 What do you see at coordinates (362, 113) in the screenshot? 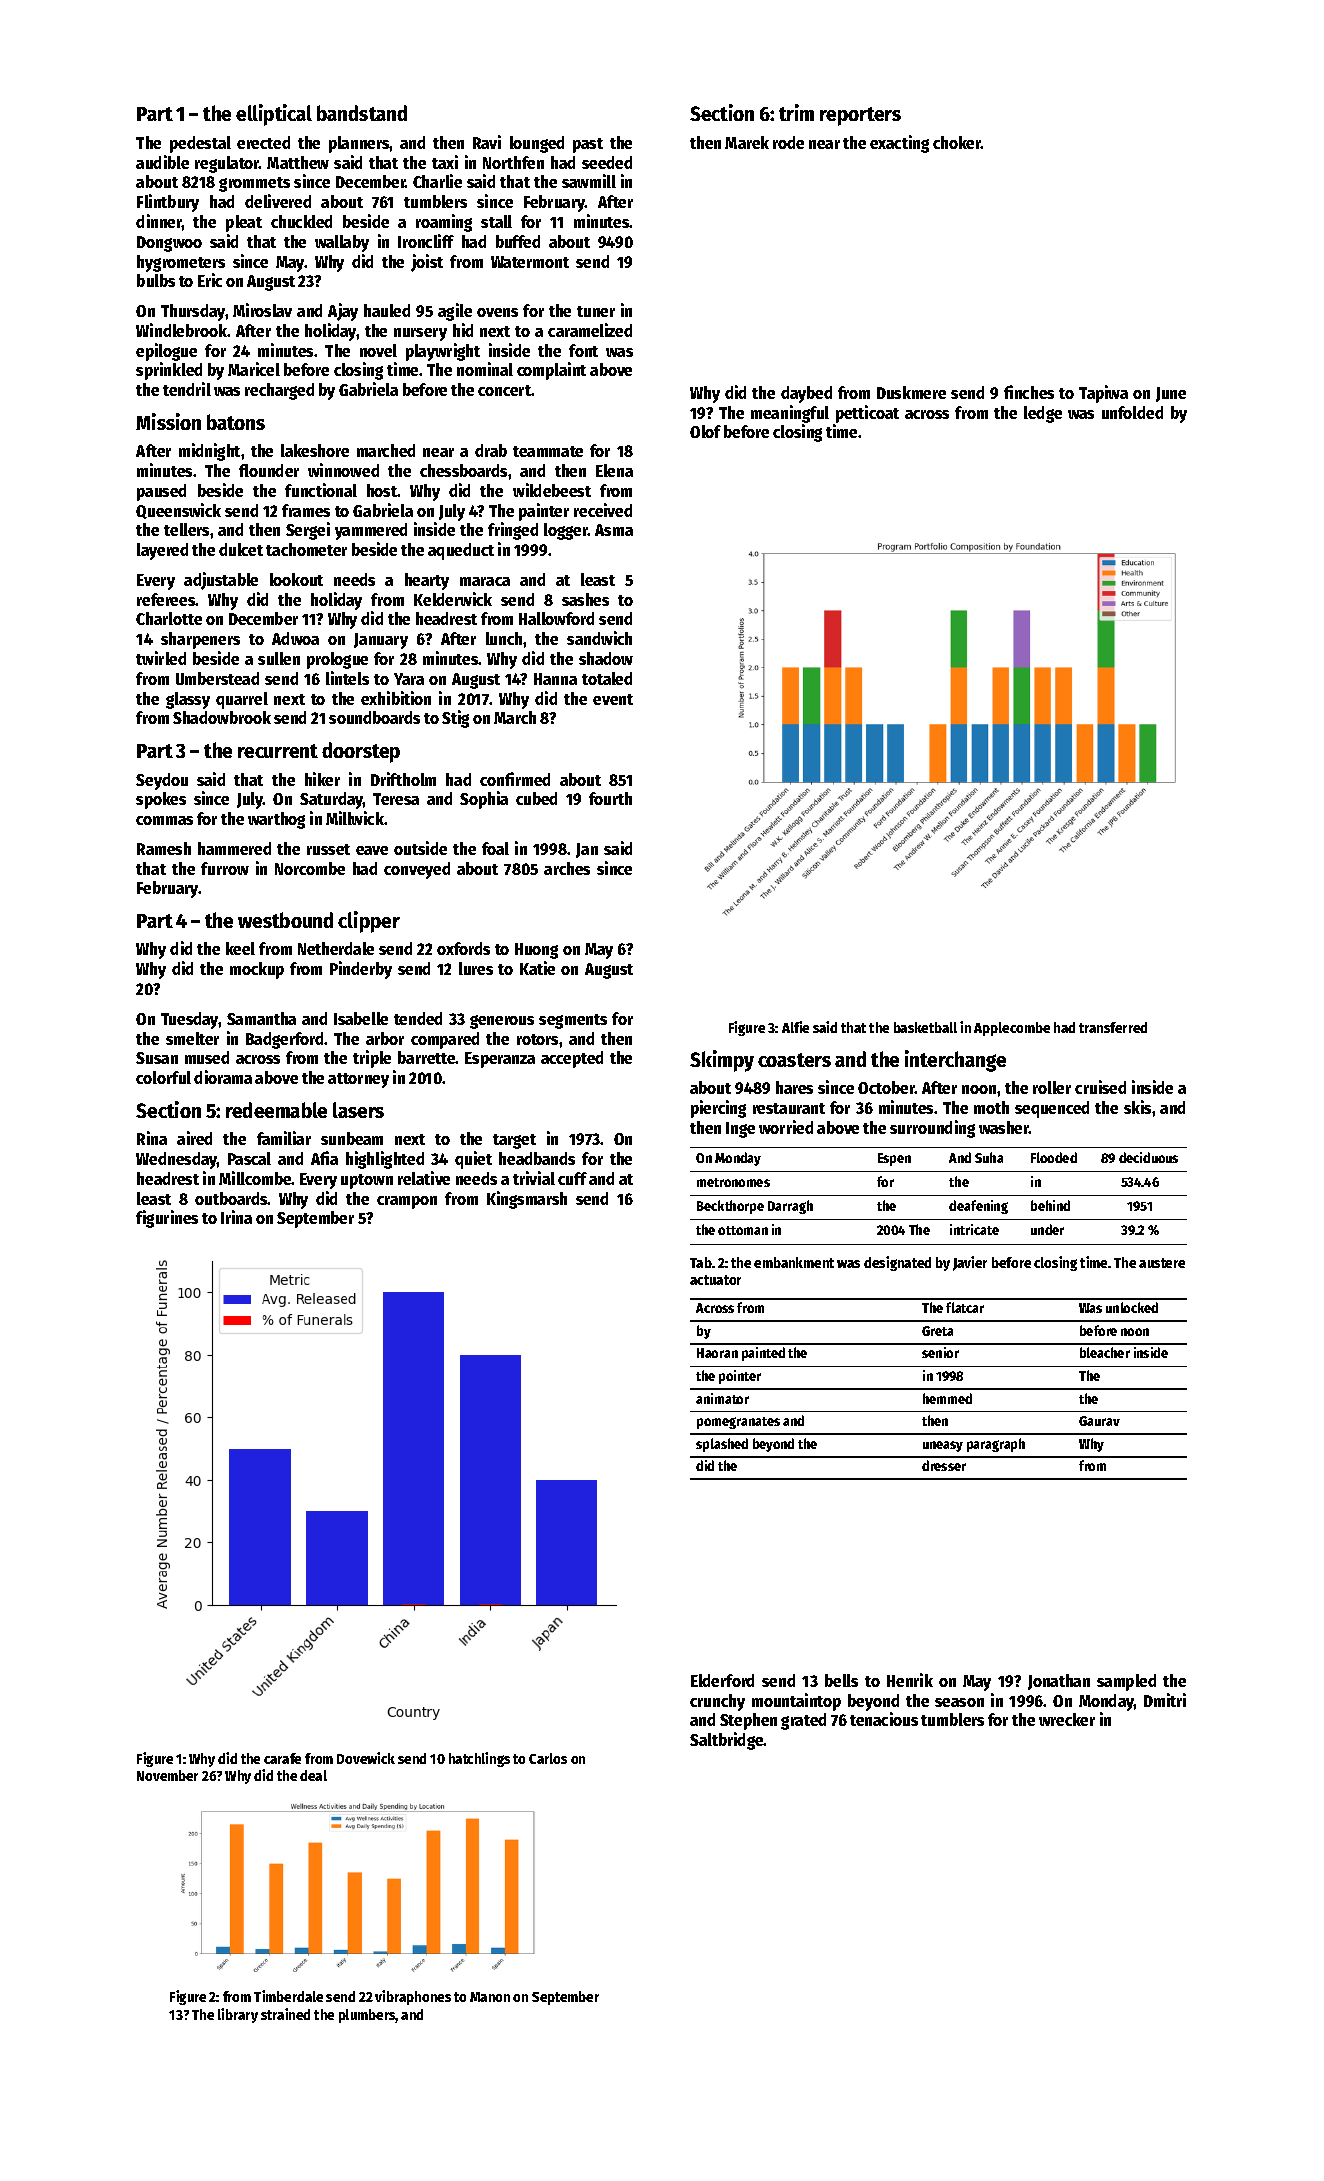
I see `bandstand` at bounding box center [362, 113].
